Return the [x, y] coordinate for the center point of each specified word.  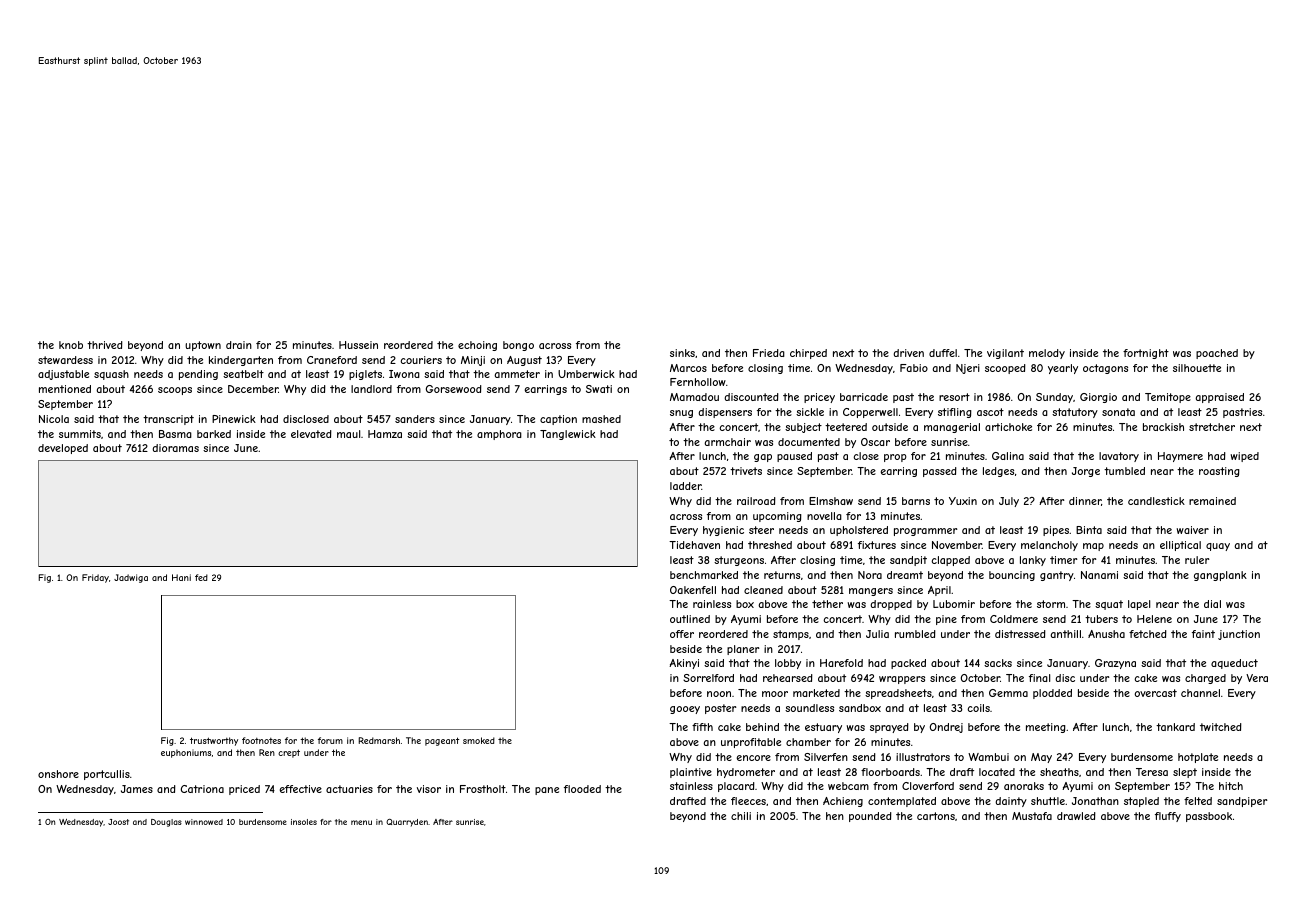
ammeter [517, 374]
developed [63, 449]
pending [198, 375]
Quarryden [407, 823]
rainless [712, 604]
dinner [1085, 501]
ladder [686, 486]
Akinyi [684, 664]
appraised [1219, 398]
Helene [1154, 619]
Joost [118, 822]
